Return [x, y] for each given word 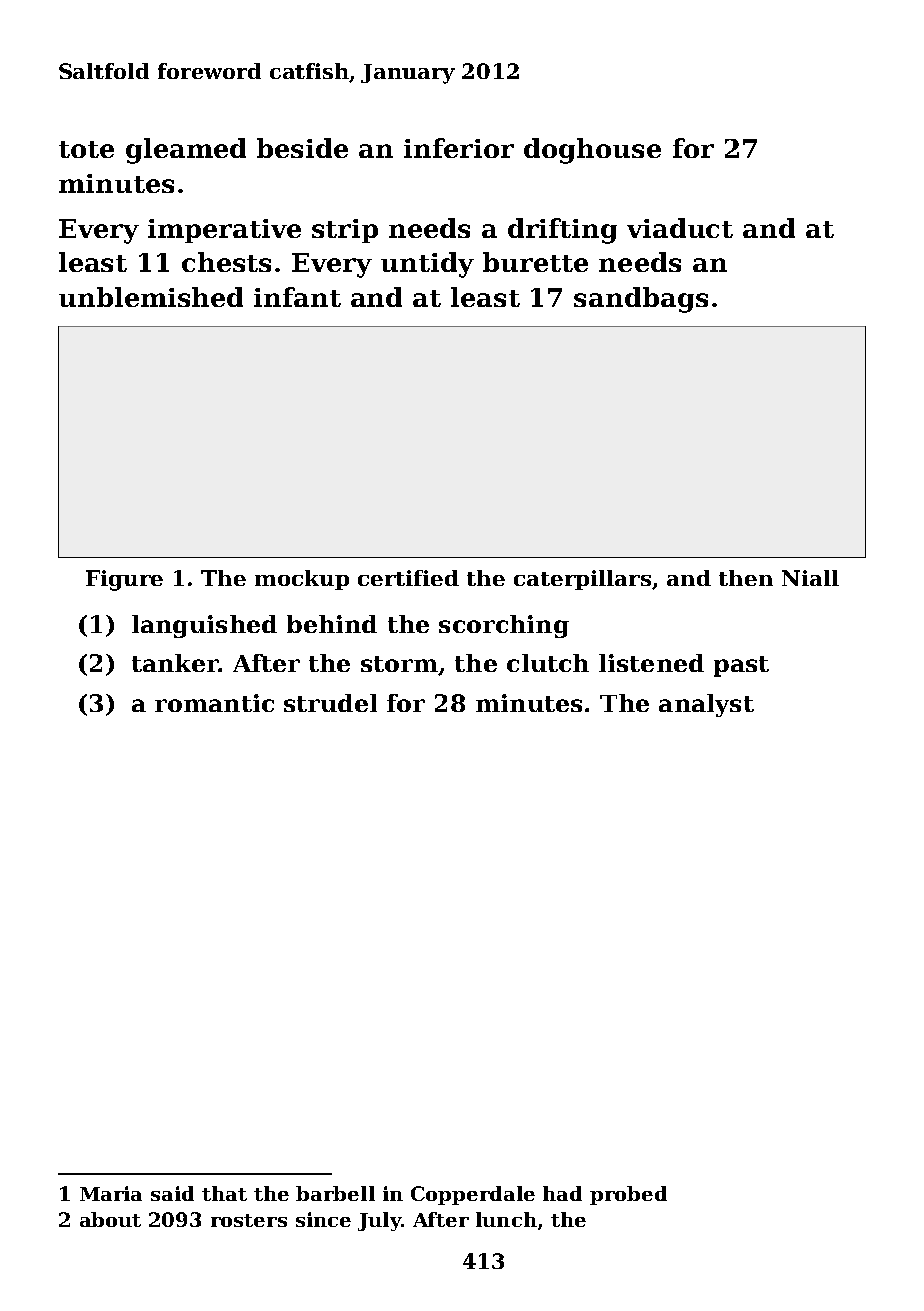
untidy [427, 265]
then [746, 578]
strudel [330, 703]
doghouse [592, 151]
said [172, 1193]
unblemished [151, 297]
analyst [706, 705]
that [224, 1193]
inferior [459, 148]
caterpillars [582, 580]
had [562, 1193]
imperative [224, 231]
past [741, 666]
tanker [175, 663]
